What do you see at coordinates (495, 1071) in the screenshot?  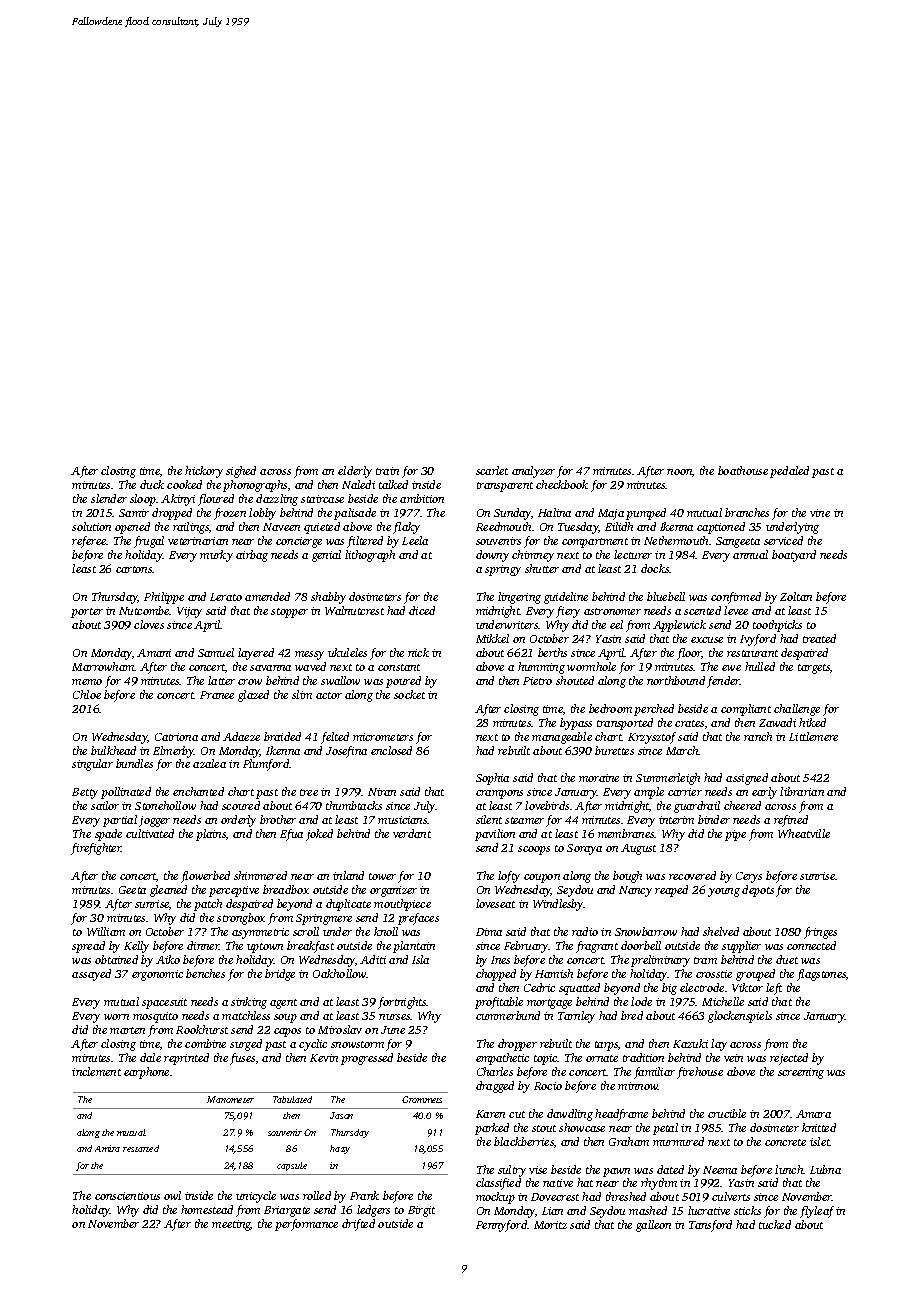 I see `Charles` at bounding box center [495, 1071].
